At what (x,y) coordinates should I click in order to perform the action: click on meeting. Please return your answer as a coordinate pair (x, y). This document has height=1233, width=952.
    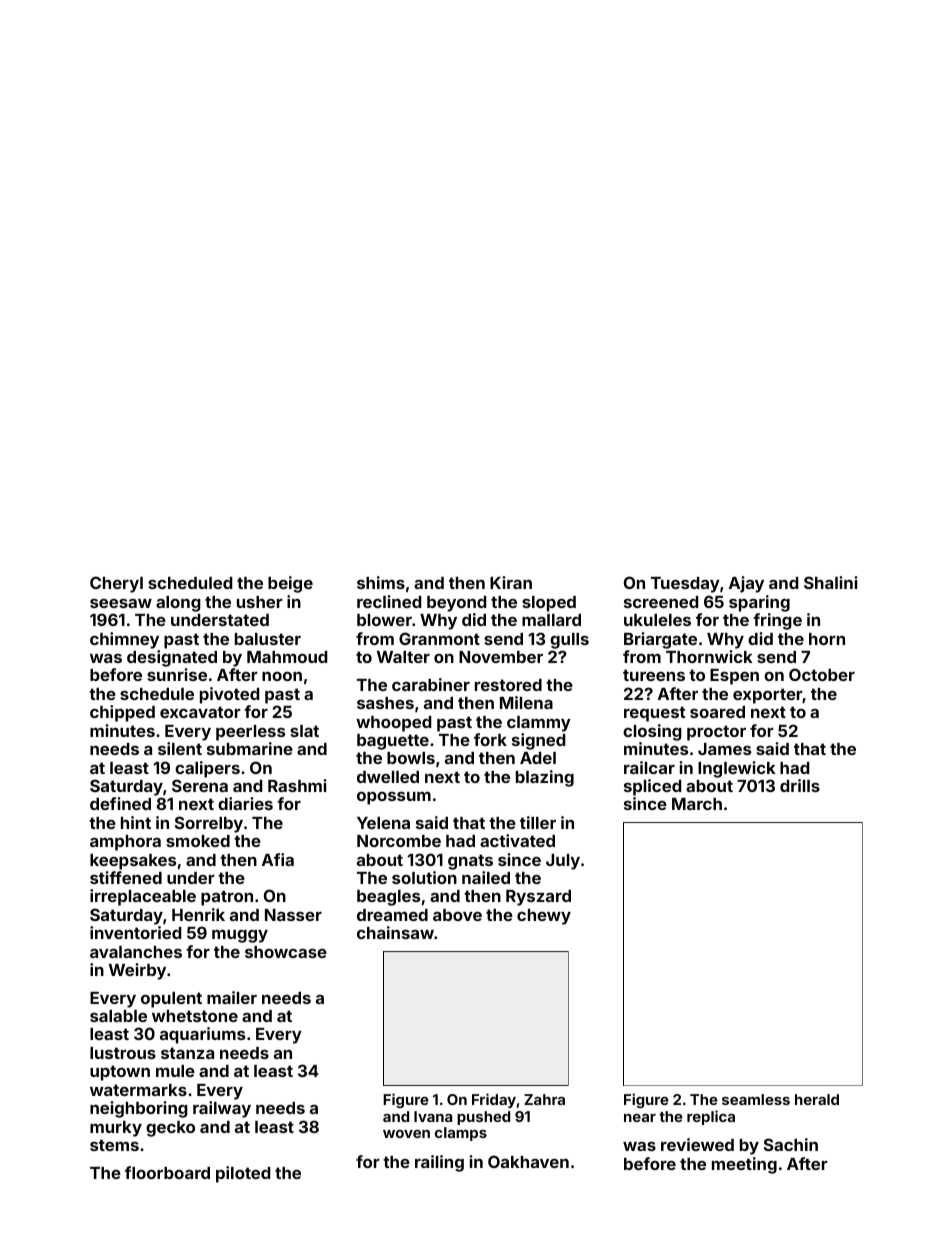
    Looking at the image, I should click on (744, 1165).
